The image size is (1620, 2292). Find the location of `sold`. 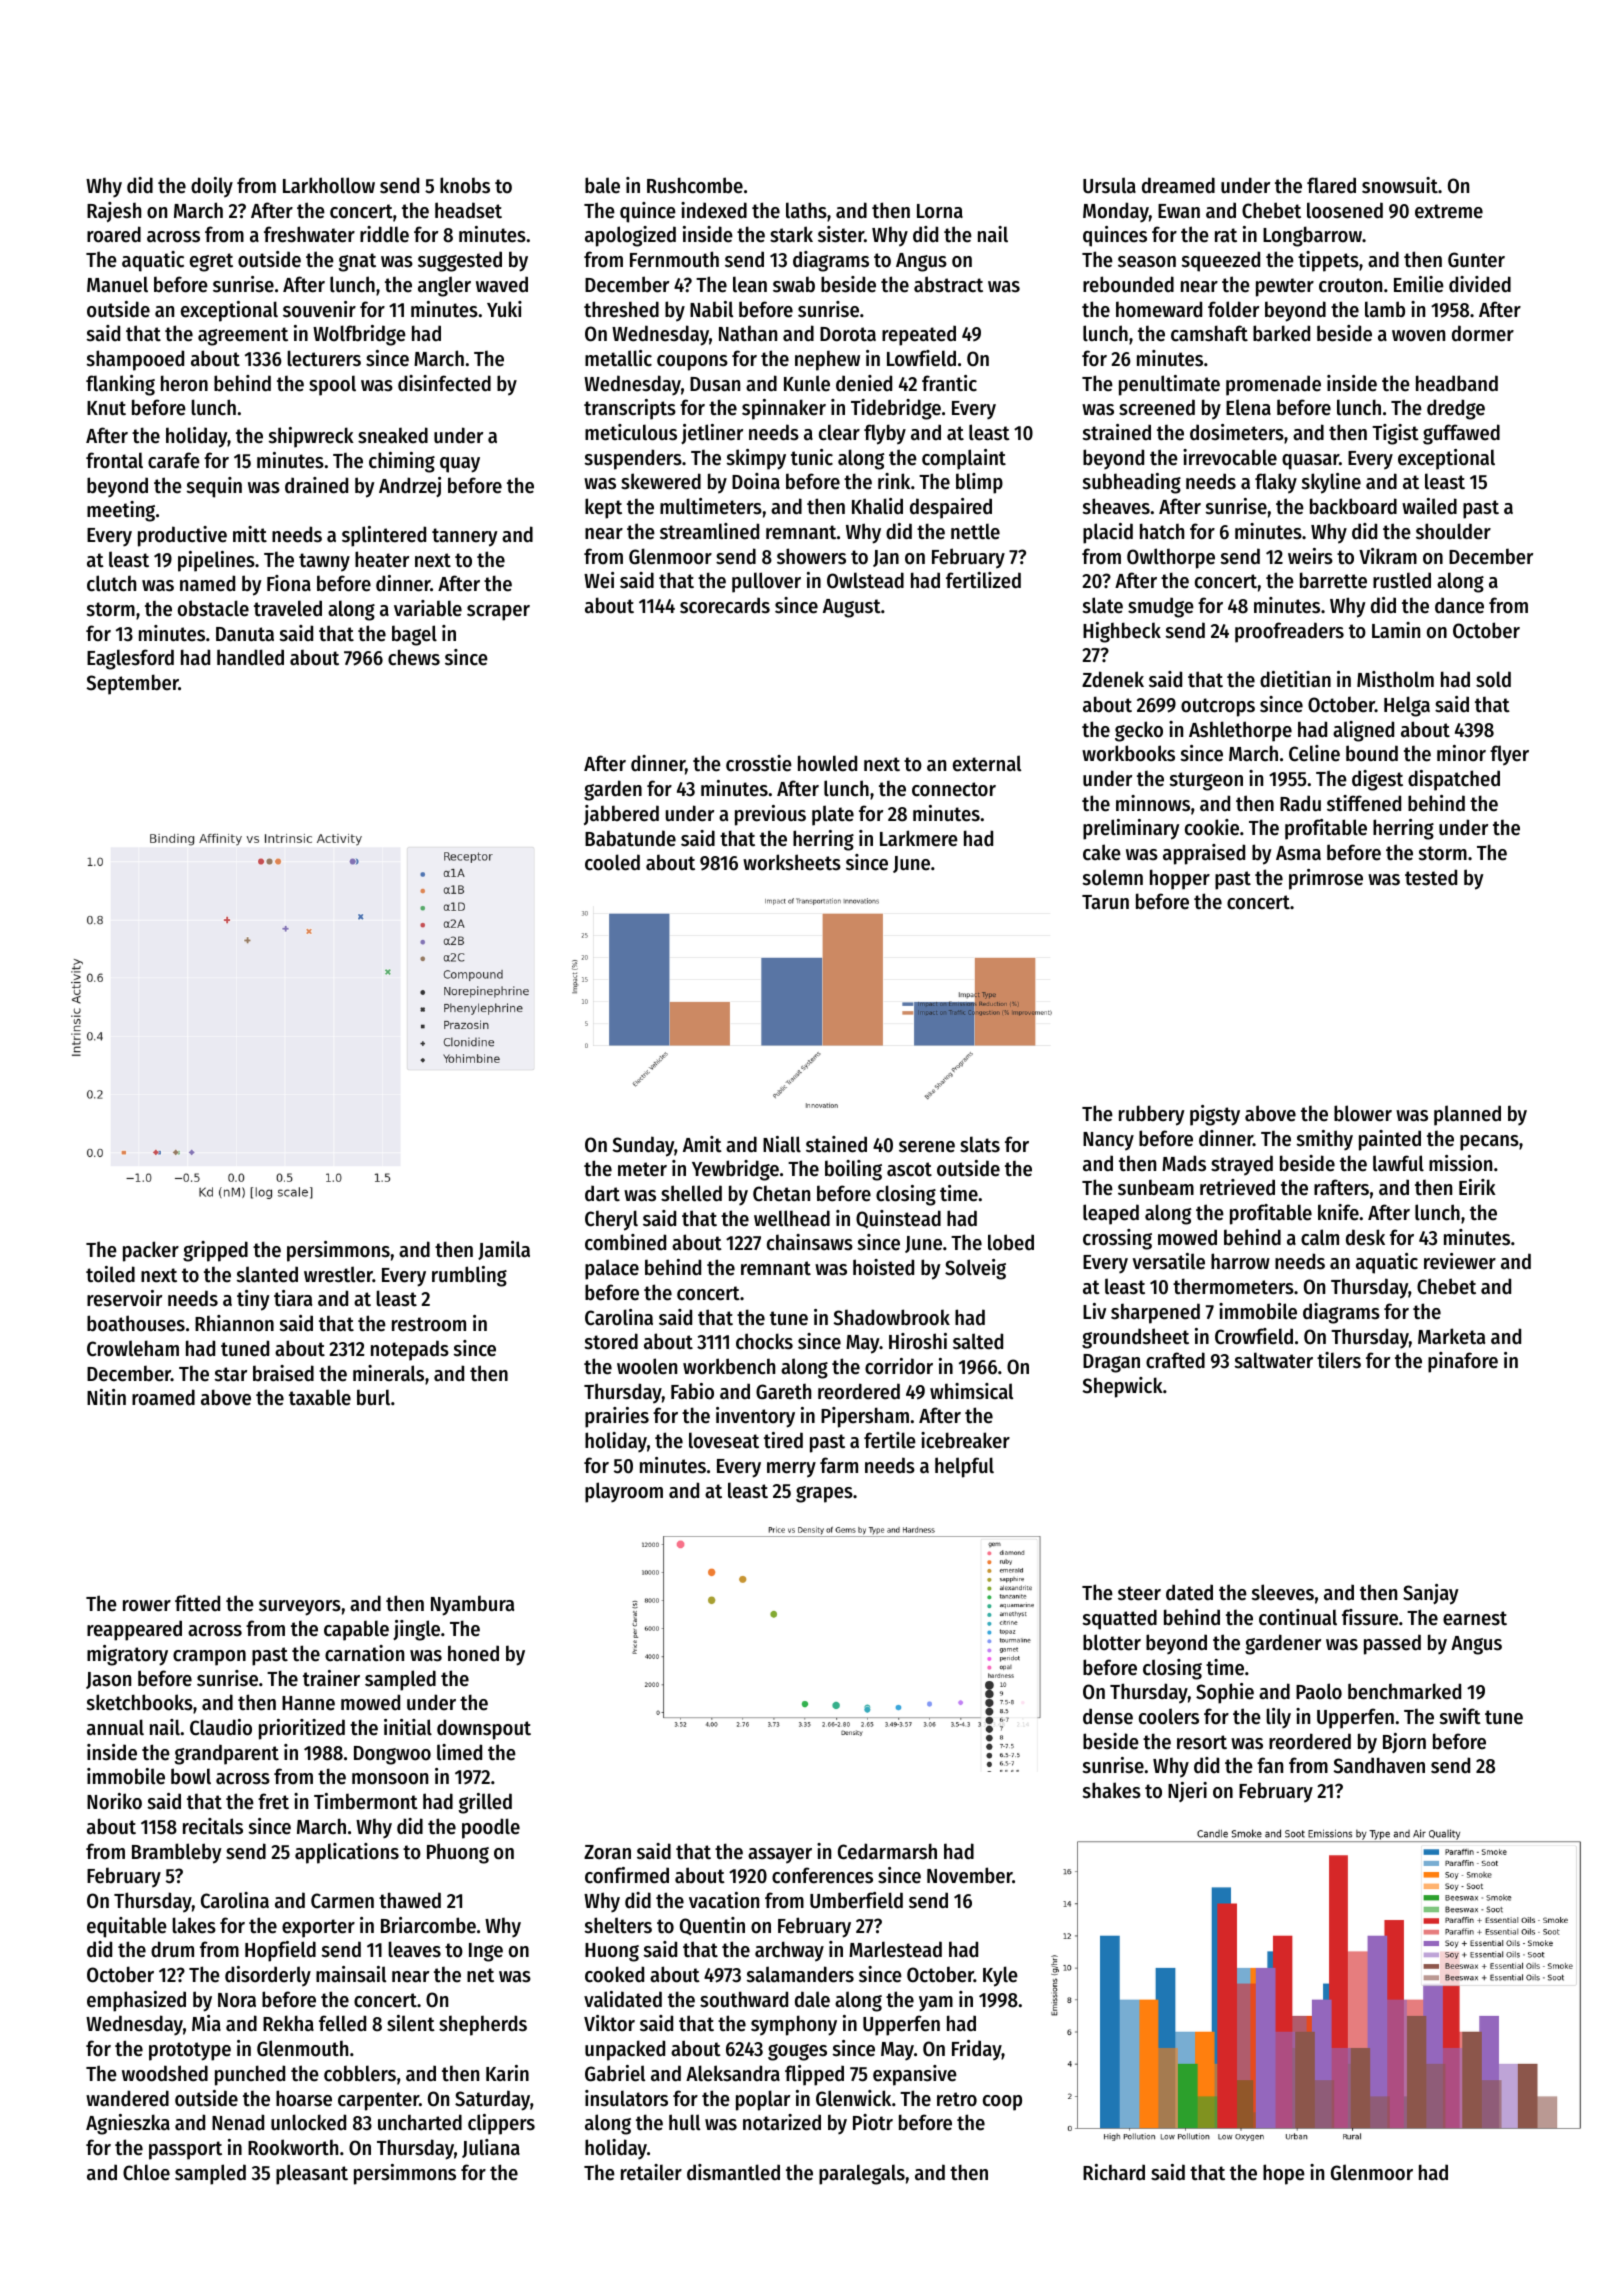

sold is located at coordinates (1493, 679).
